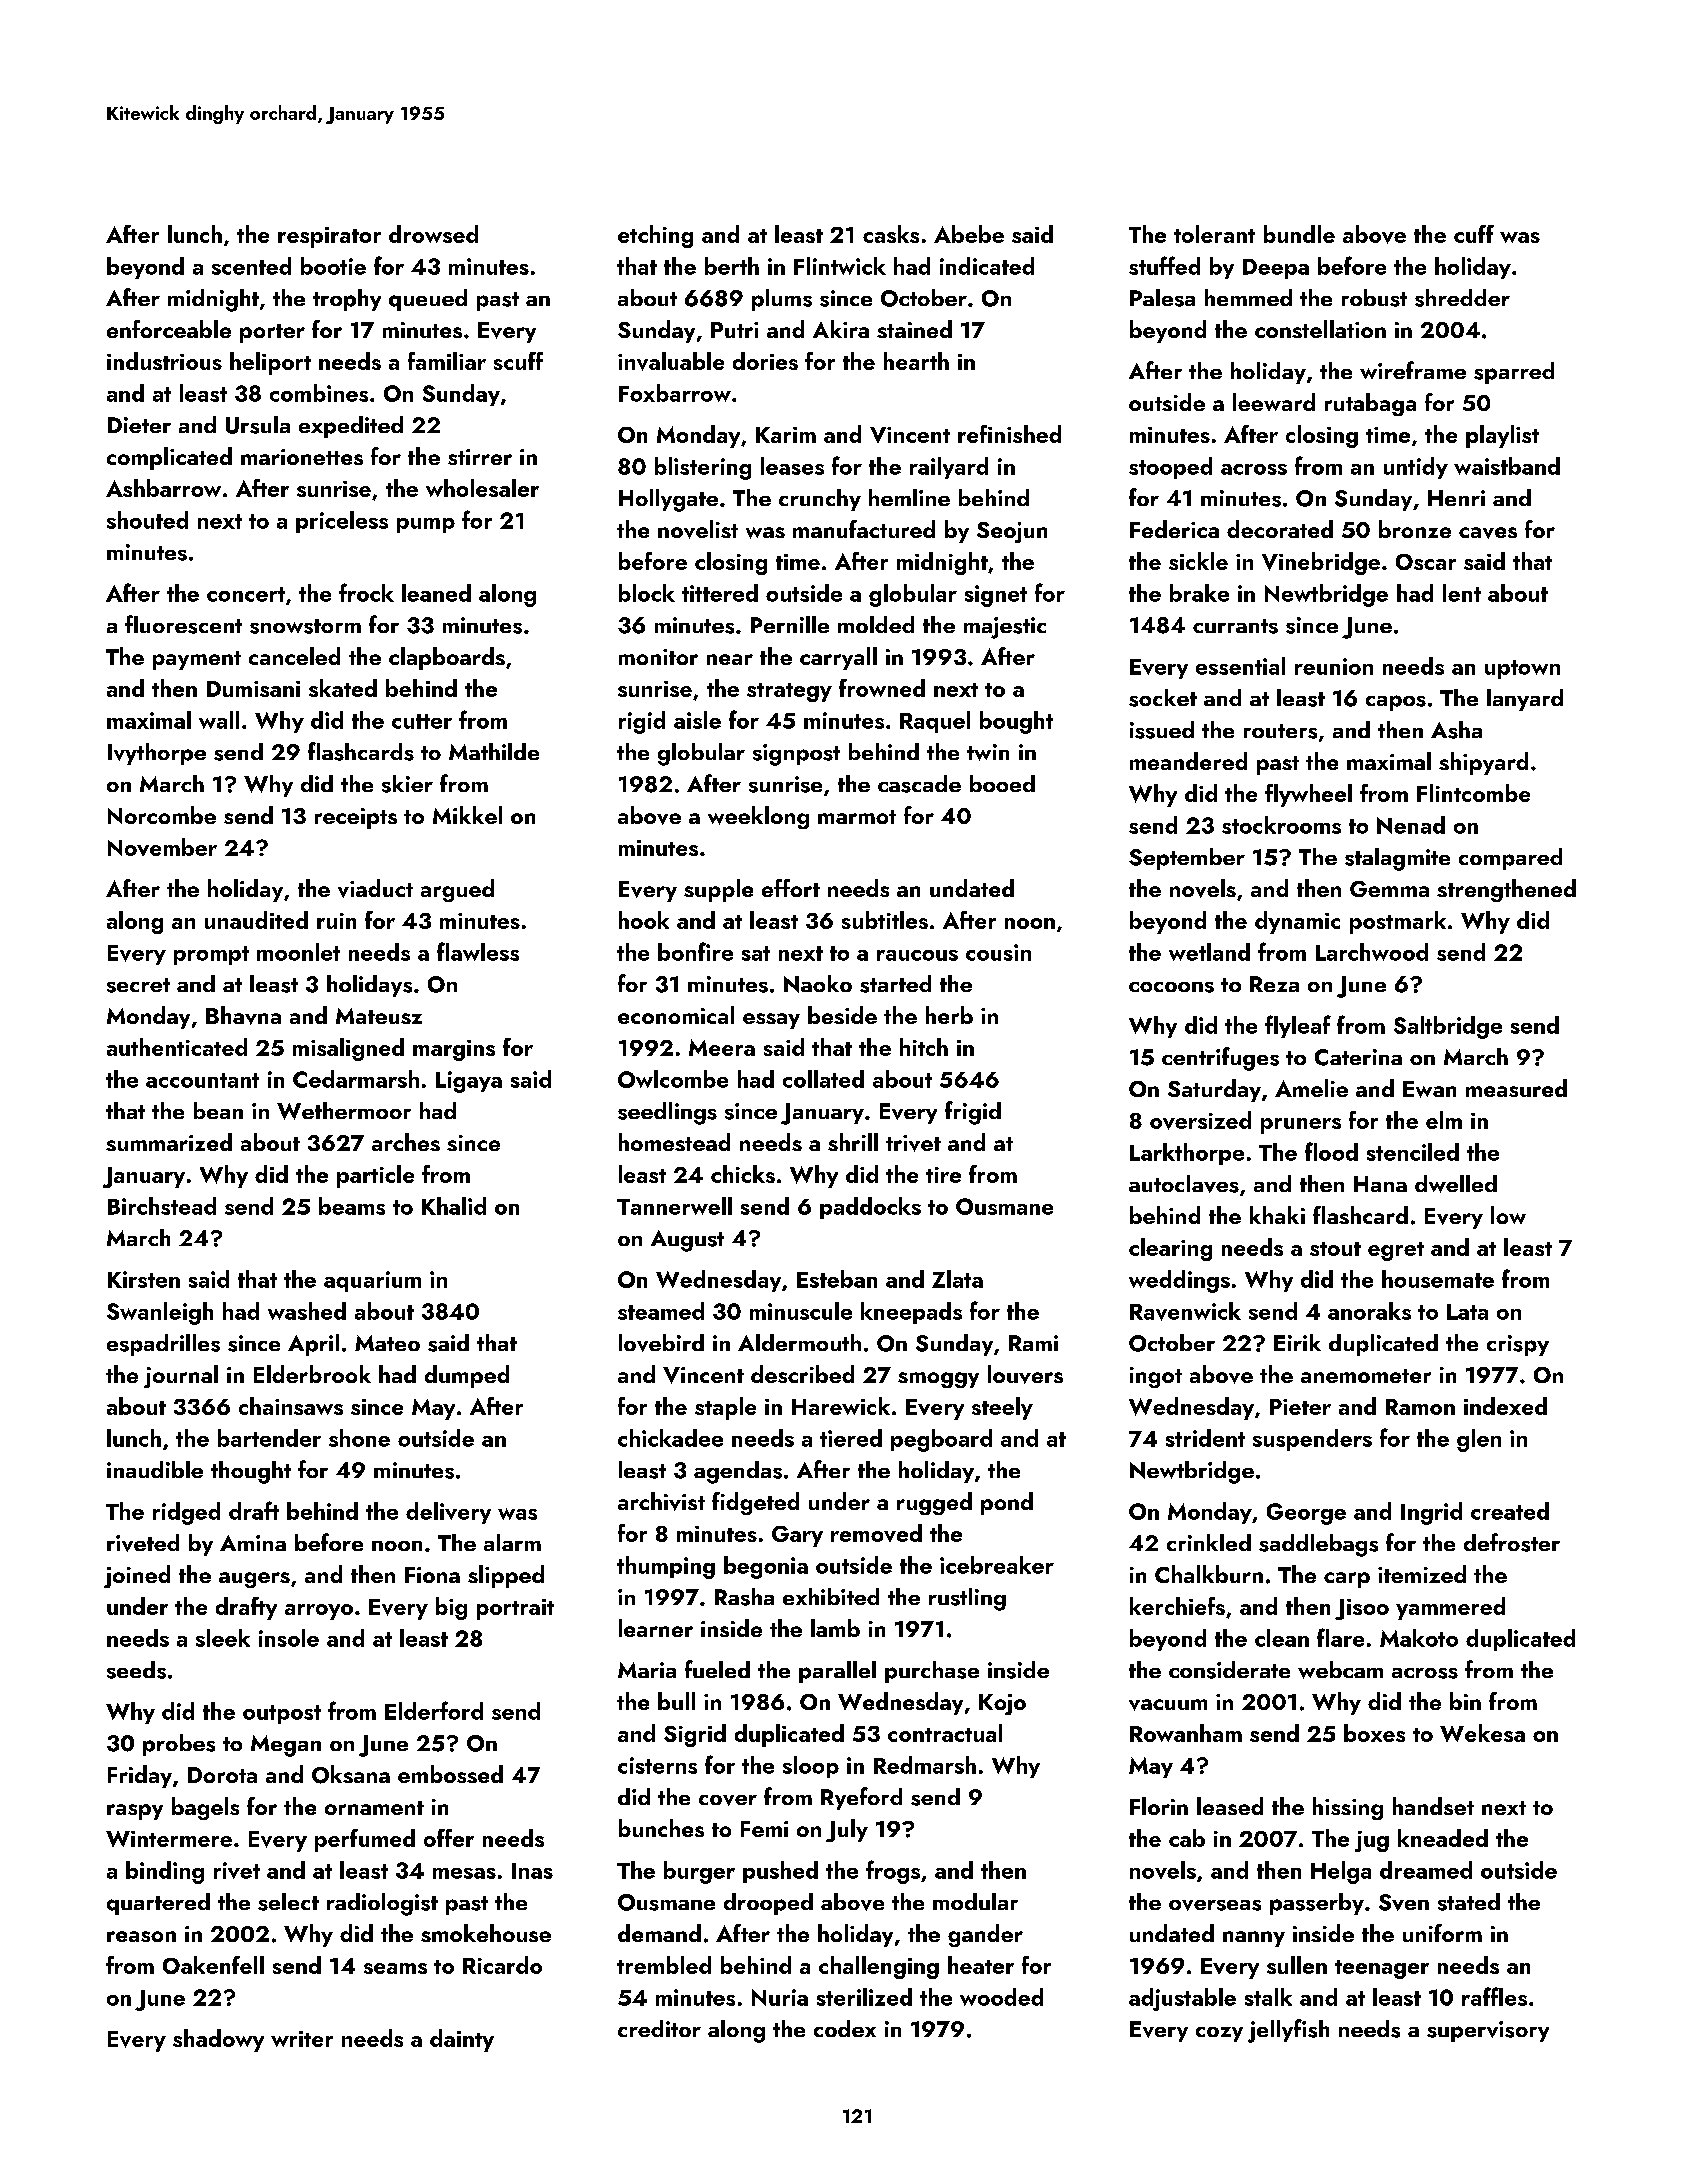 The height and width of the screenshot is (2178, 1683). What do you see at coordinates (462, 2040) in the screenshot?
I see `dainty` at bounding box center [462, 2040].
